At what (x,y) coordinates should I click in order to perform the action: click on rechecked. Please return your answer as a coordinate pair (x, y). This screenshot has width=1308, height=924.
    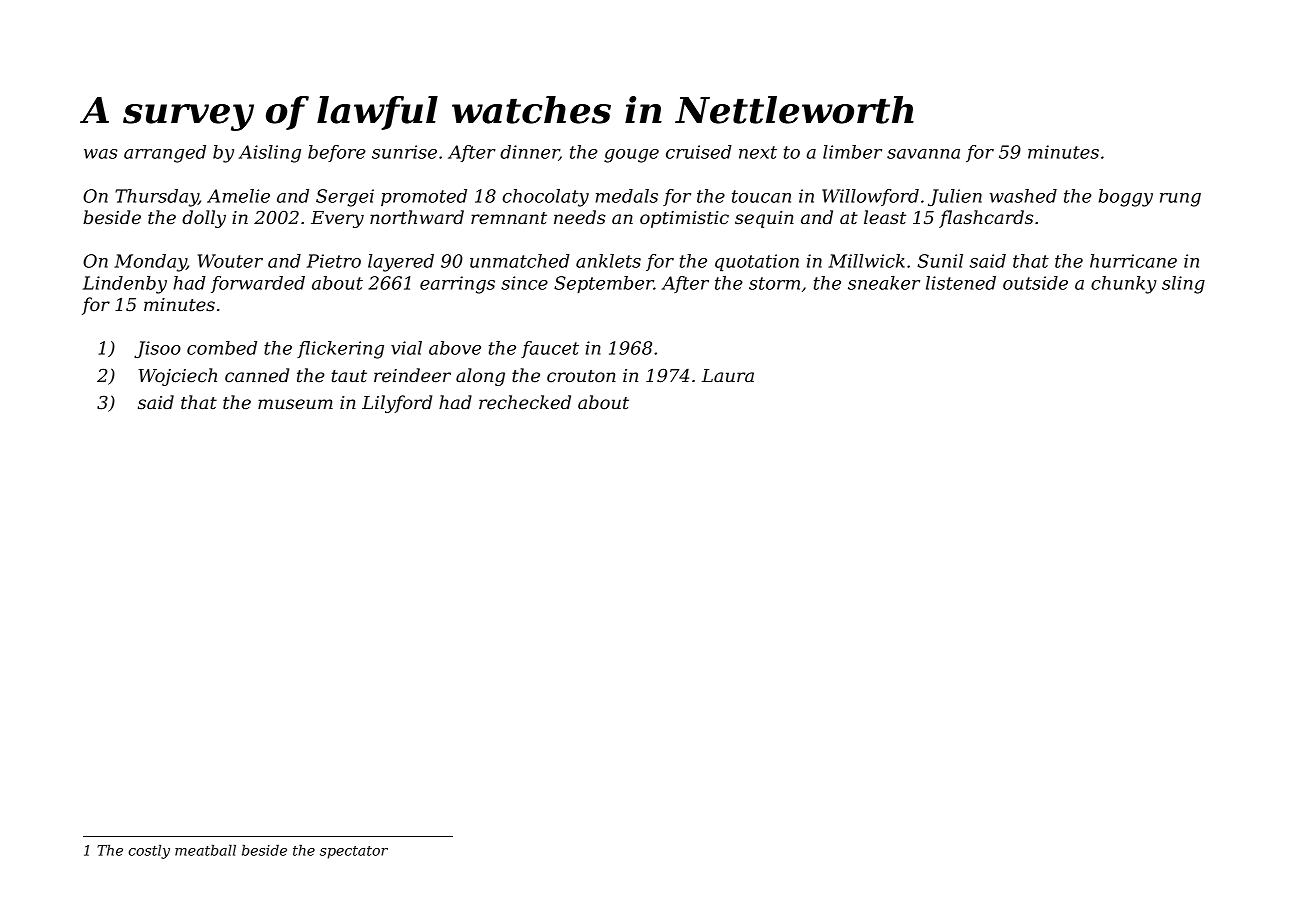
    Looking at the image, I should click on (525, 402).
